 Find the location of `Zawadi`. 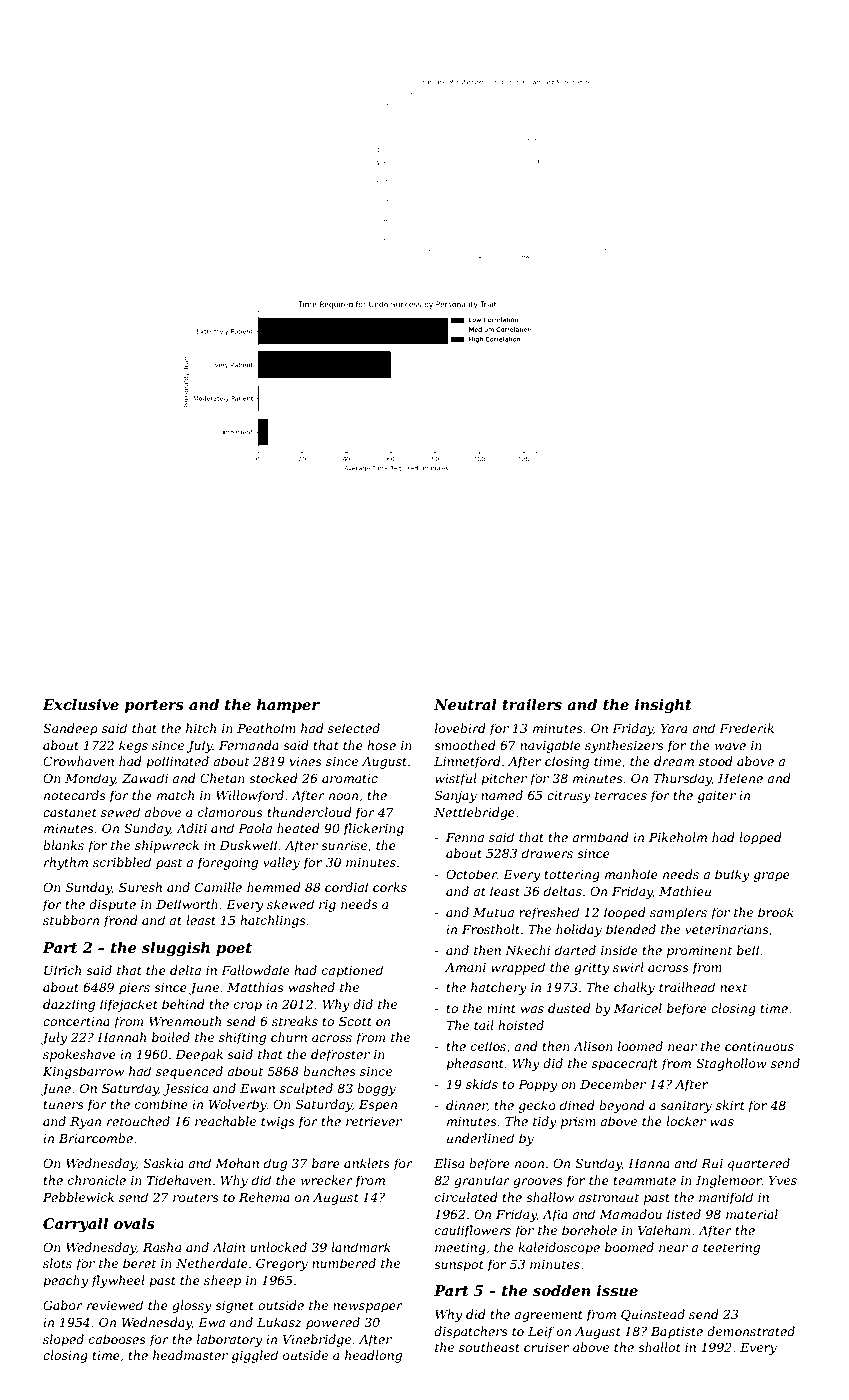

Zawadi is located at coordinates (145, 778).
